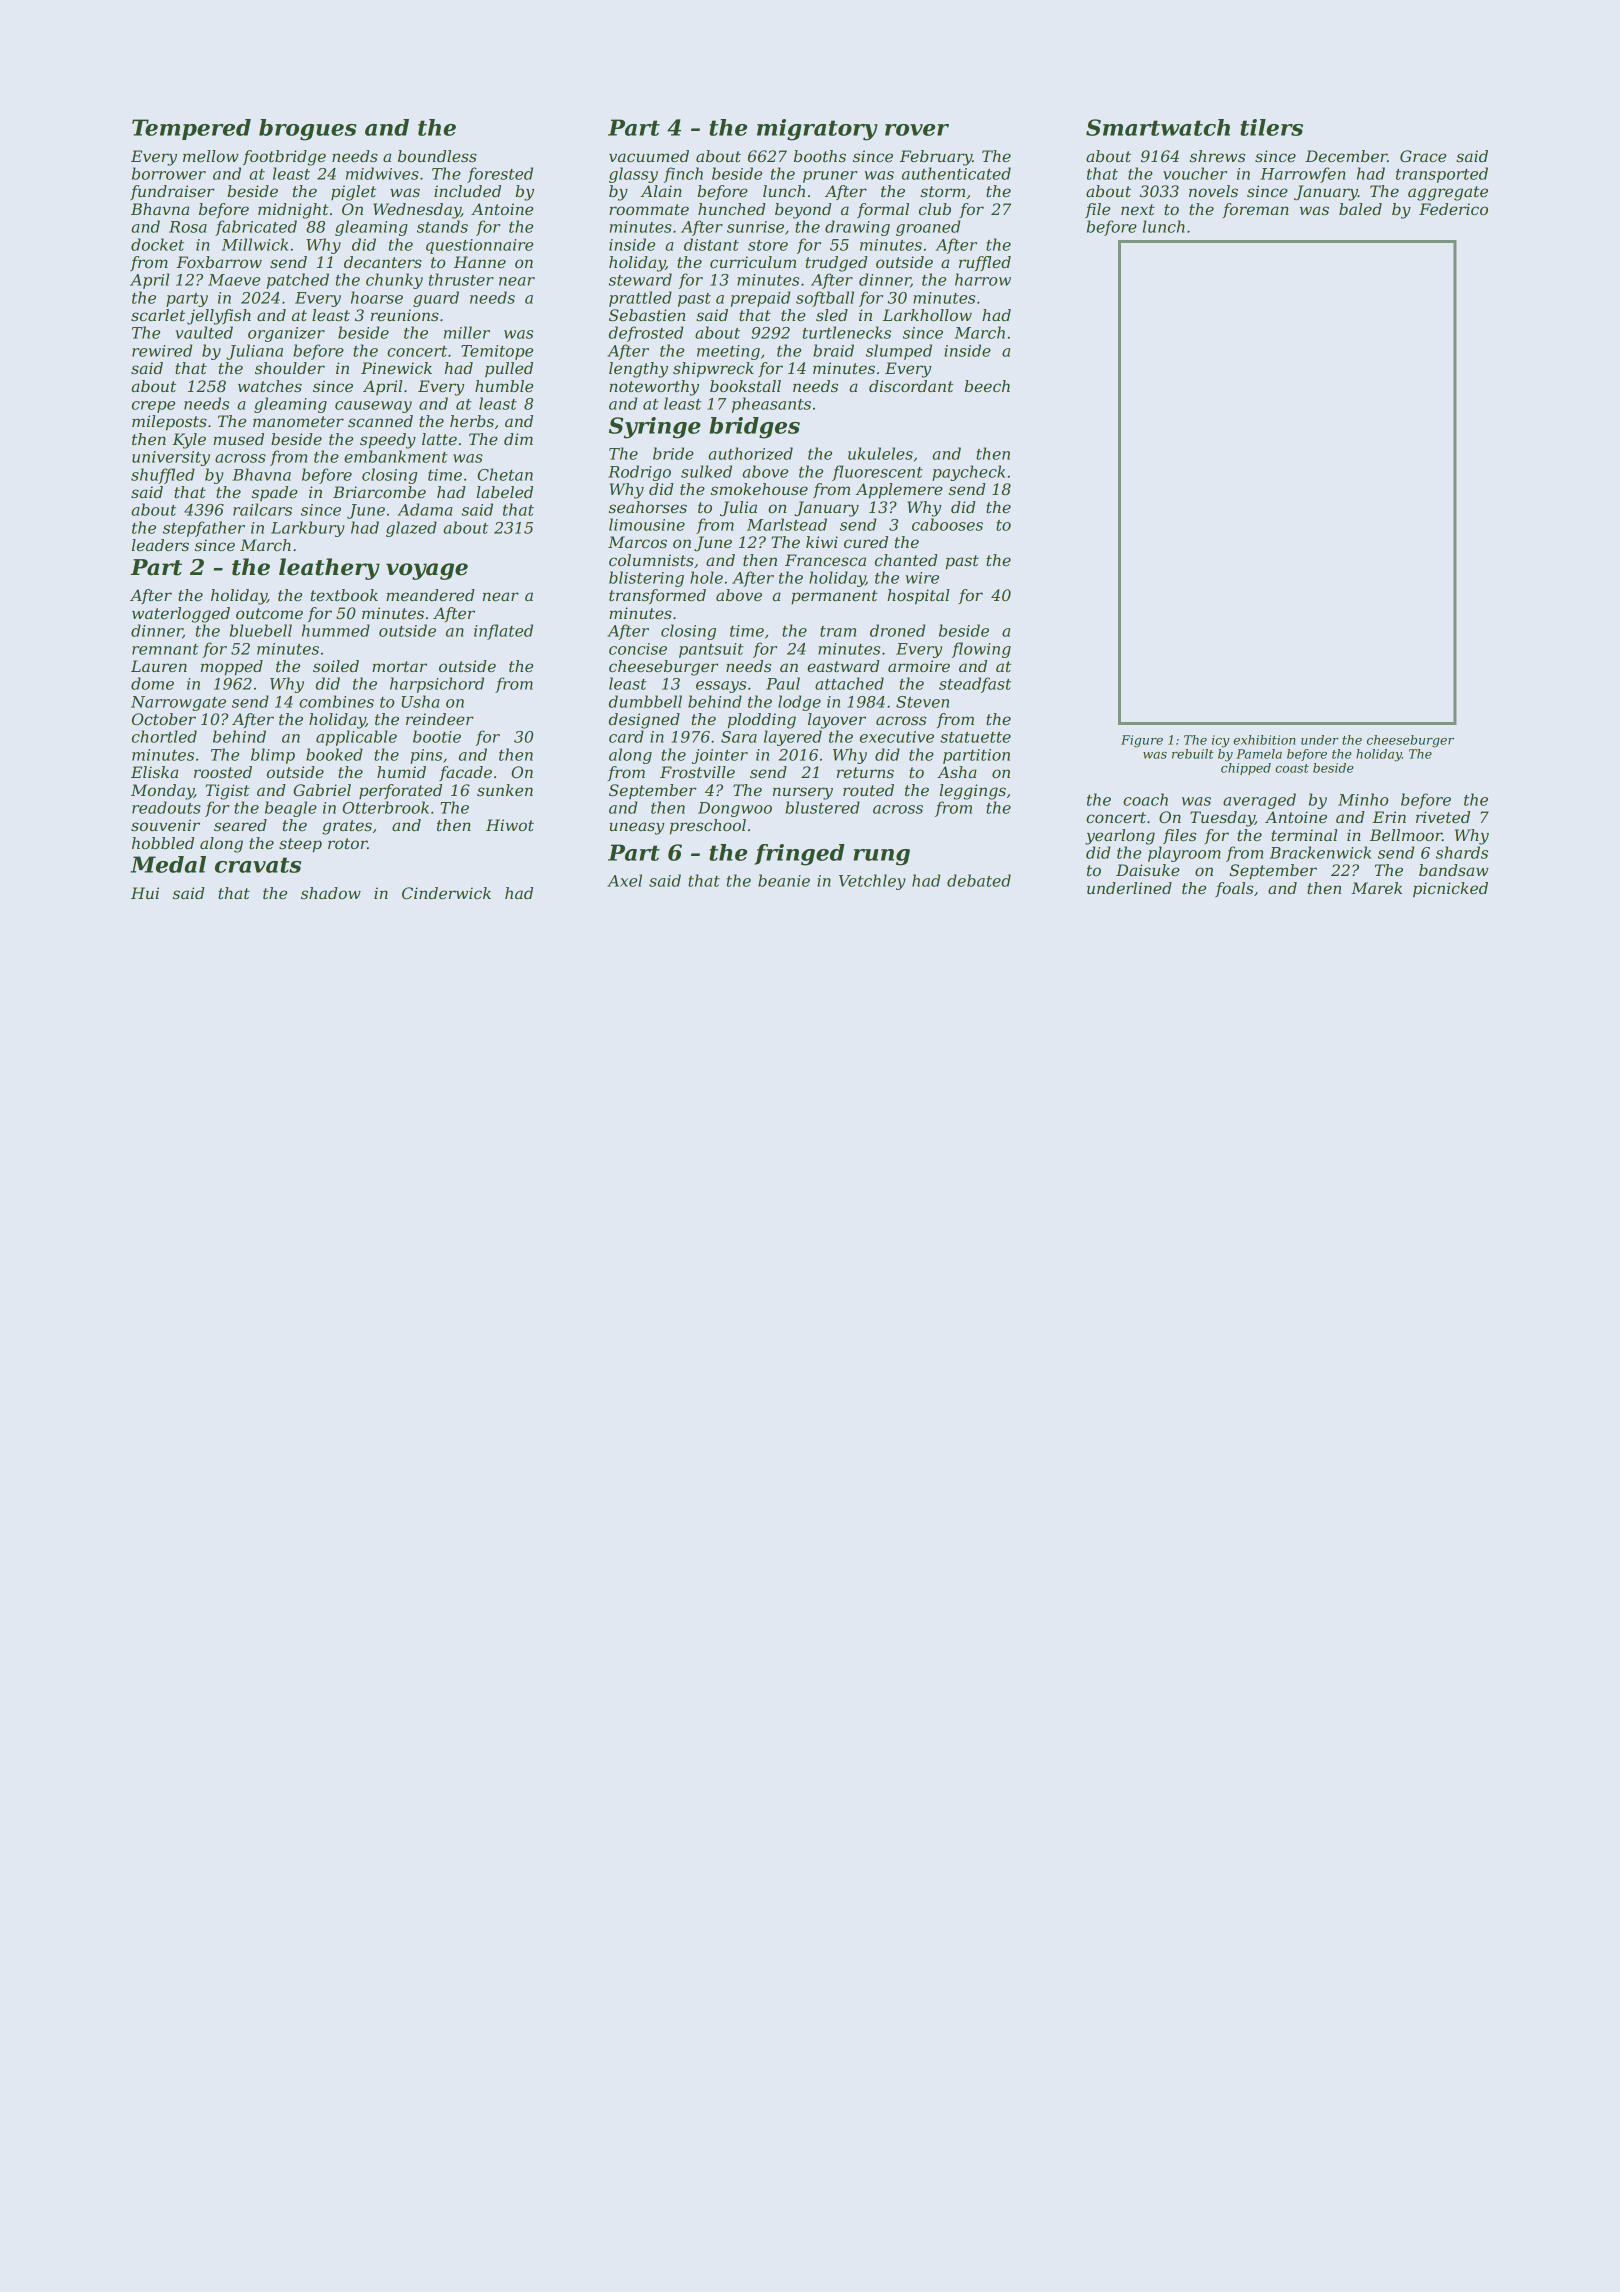 This image has width=1620, height=2292. Describe the element at coordinates (787, 524) in the image. I see `Marlstead` at that location.
